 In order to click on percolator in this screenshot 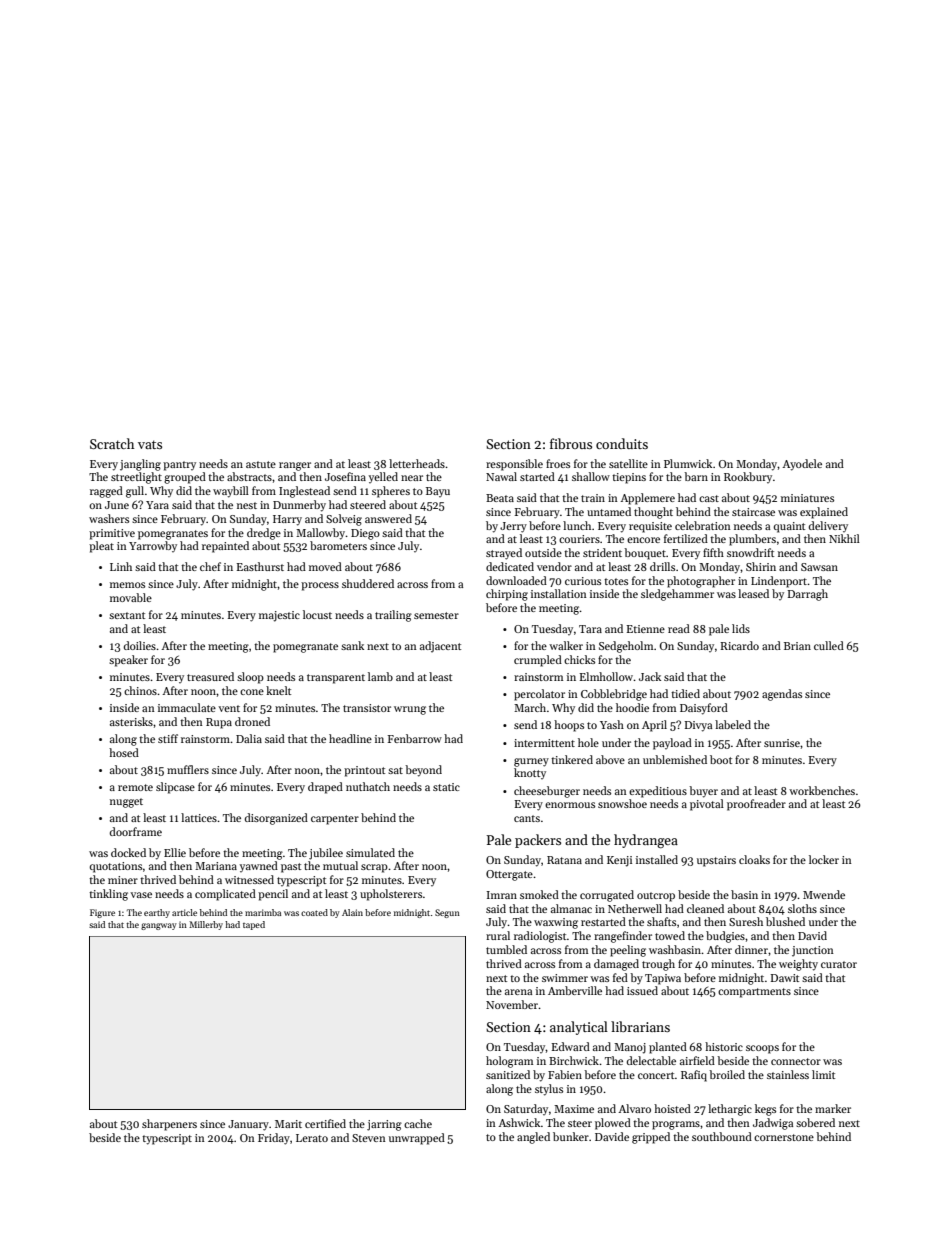, I will do `click(539, 695)`.
